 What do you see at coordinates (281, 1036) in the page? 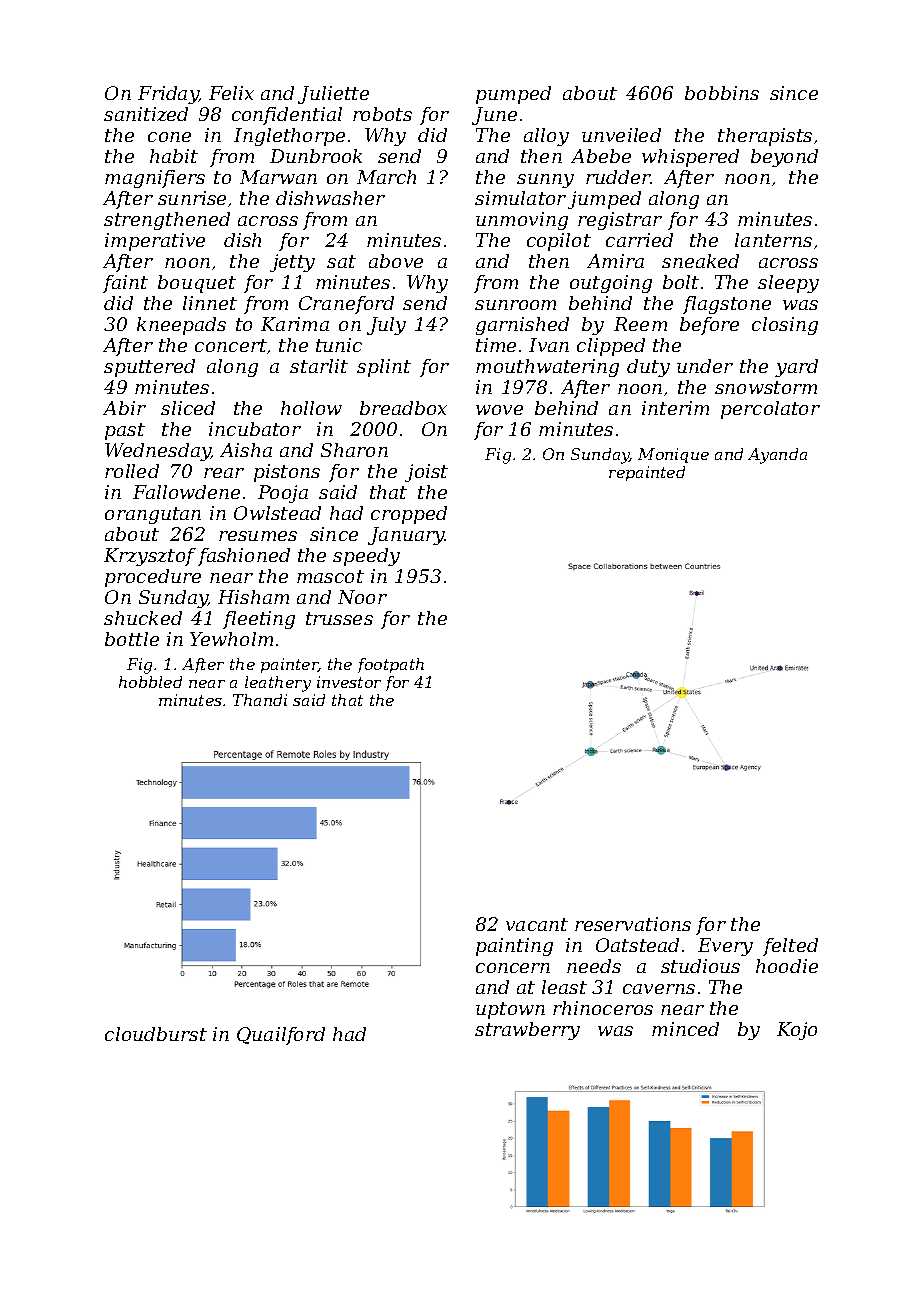
I see `Quailford` at bounding box center [281, 1036].
